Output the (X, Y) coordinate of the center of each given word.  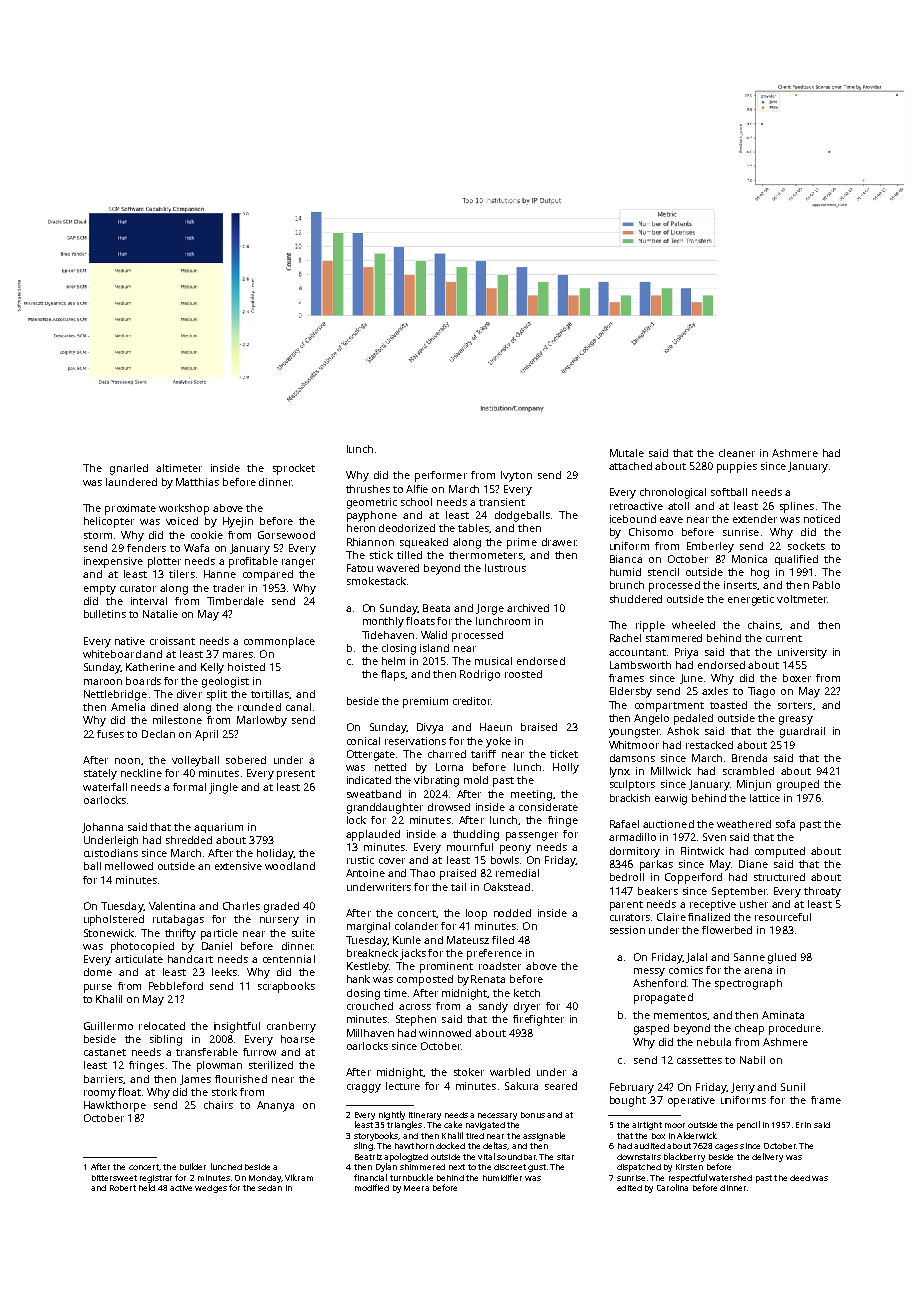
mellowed (129, 866)
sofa (785, 824)
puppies (737, 467)
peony (515, 849)
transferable (207, 1052)
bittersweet (114, 1178)
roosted (523, 674)
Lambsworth (640, 665)
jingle (223, 788)
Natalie (160, 614)
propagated (663, 998)
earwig (671, 799)
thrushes (368, 489)
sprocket (294, 469)
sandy (493, 1007)
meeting (531, 795)
